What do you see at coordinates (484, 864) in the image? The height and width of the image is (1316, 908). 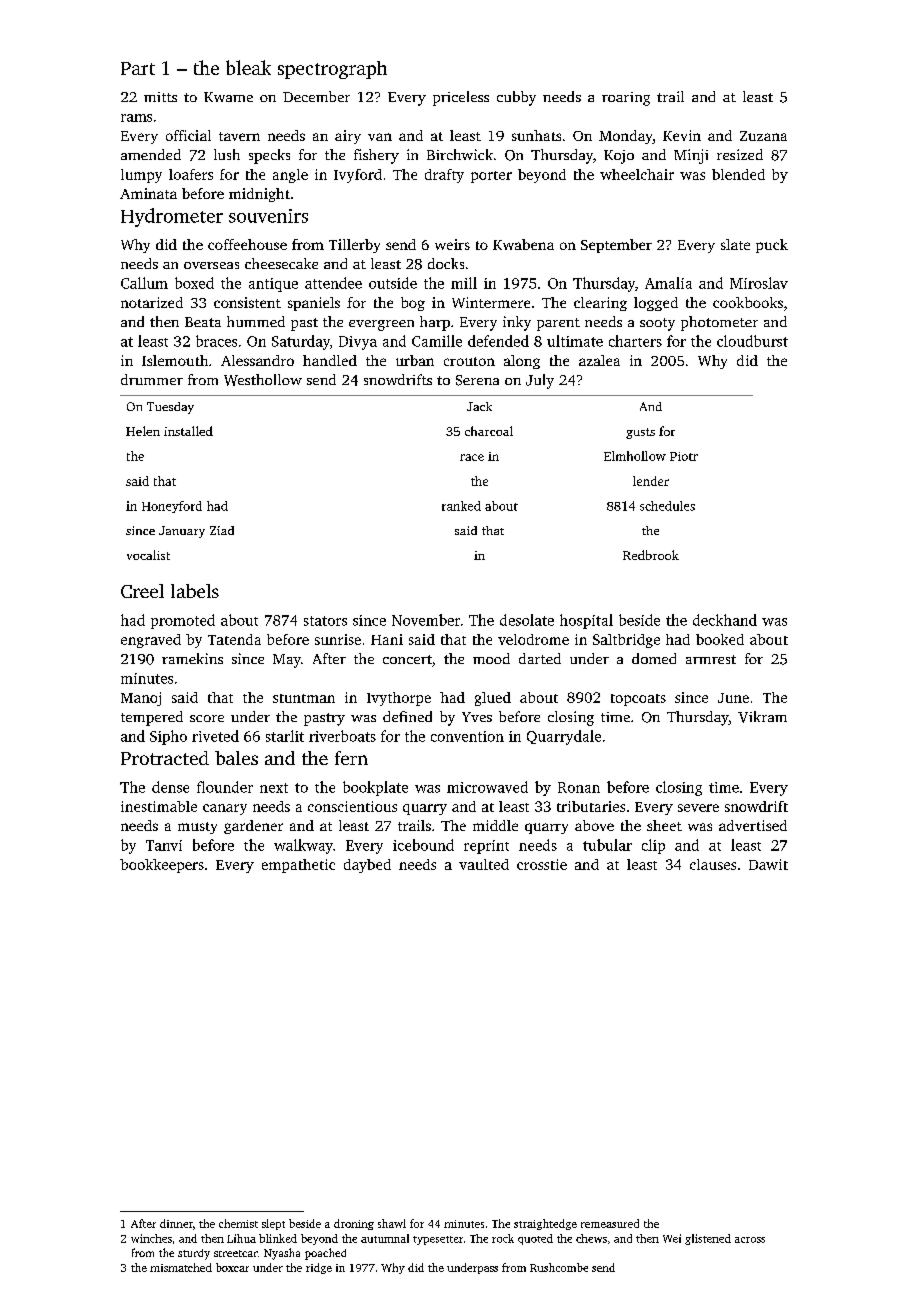 I see `vaulted` at bounding box center [484, 864].
